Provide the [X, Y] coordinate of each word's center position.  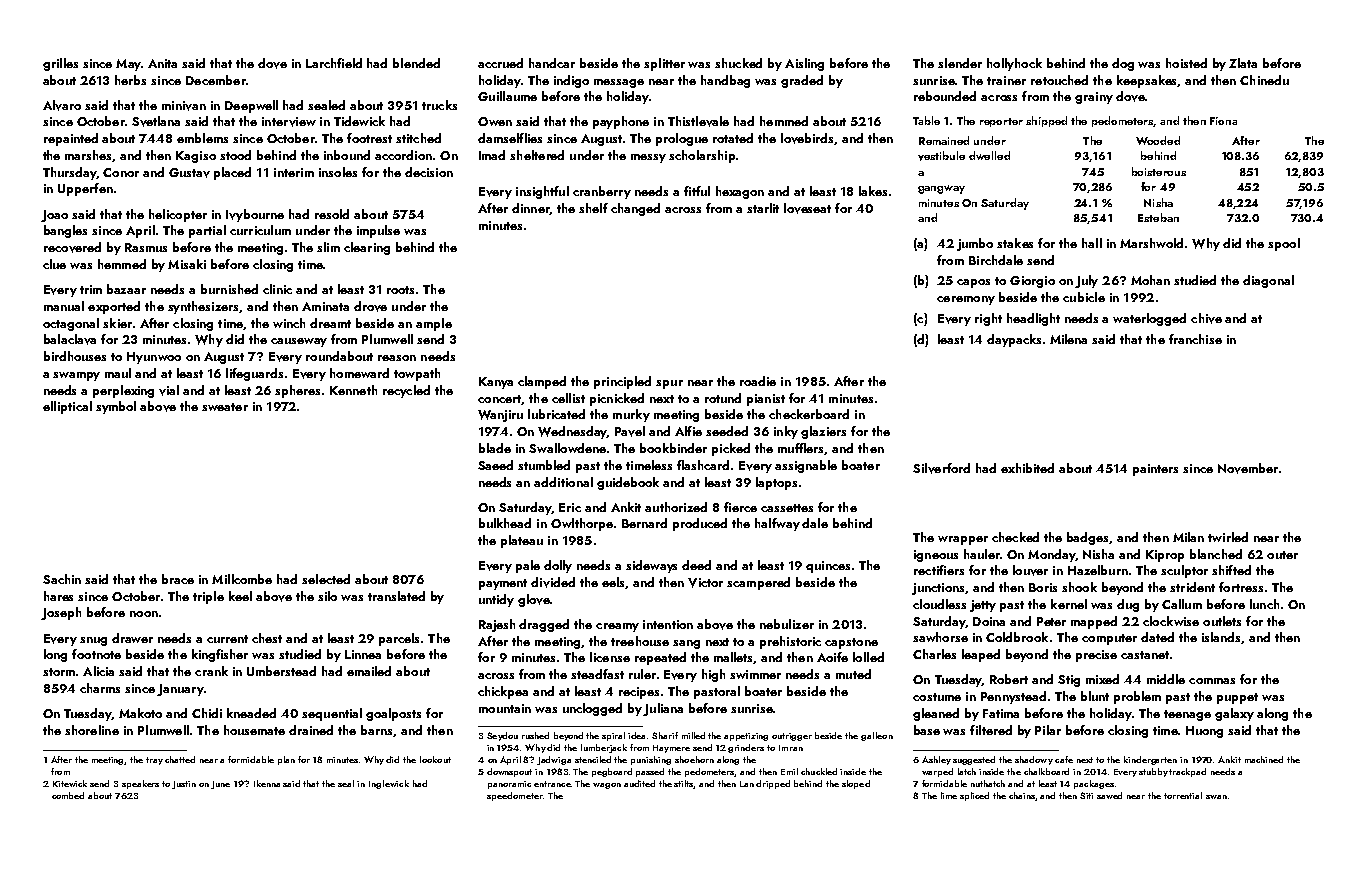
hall [1092, 243]
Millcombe [242, 579]
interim [294, 172]
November [1248, 468]
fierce [740, 507]
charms [100, 688]
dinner [531, 209]
